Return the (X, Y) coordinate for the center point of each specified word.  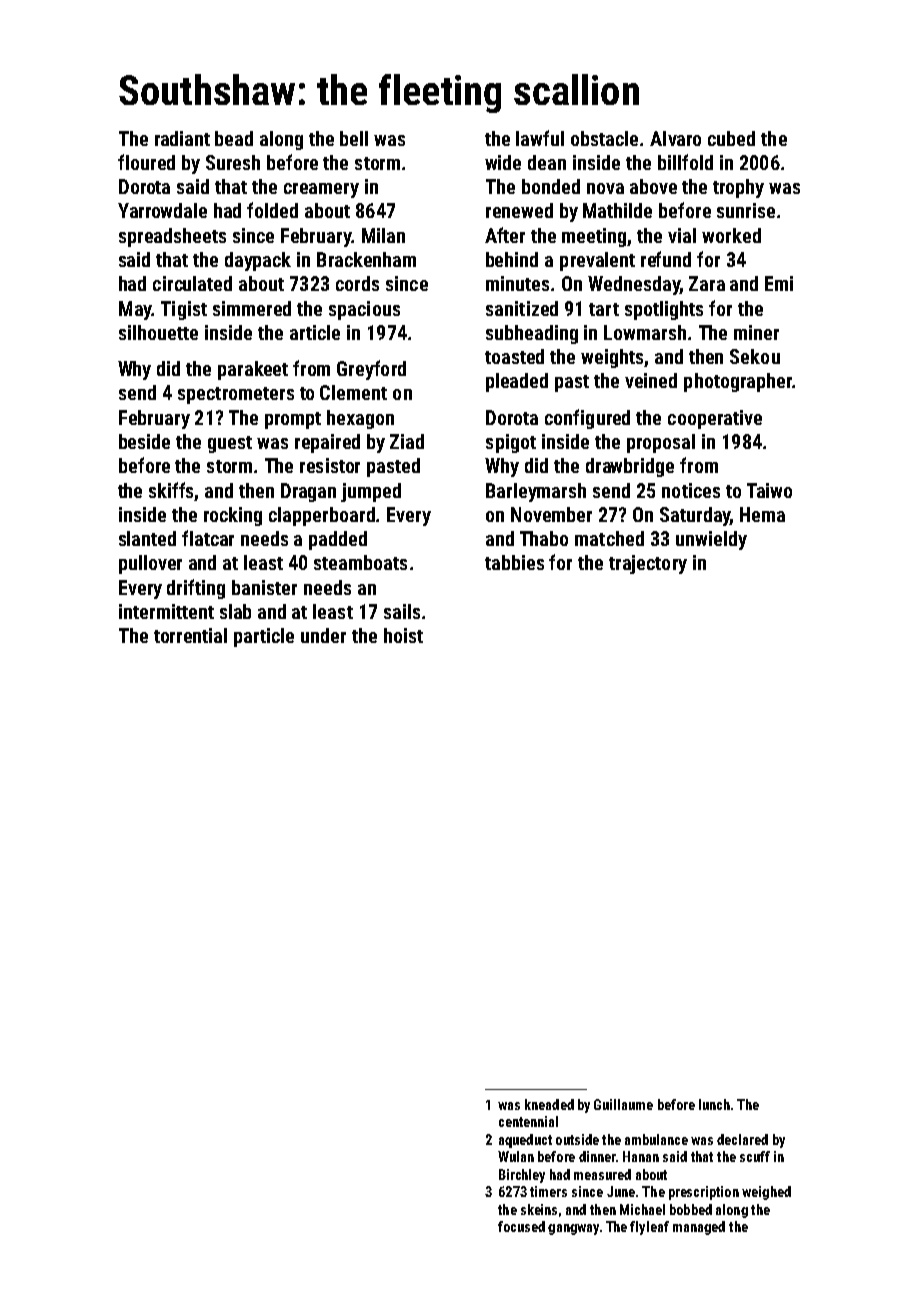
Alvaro (675, 138)
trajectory (648, 564)
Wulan (516, 1156)
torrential (190, 635)
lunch (714, 1104)
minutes (517, 283)
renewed (519, 210)
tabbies (514, 562)
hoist (403, 635)
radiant (182, 138)
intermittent (166, 611)
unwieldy (711, 540)
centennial (528, 1121)
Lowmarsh (645, 332)
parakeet (253, 370)
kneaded (549, 1104)
